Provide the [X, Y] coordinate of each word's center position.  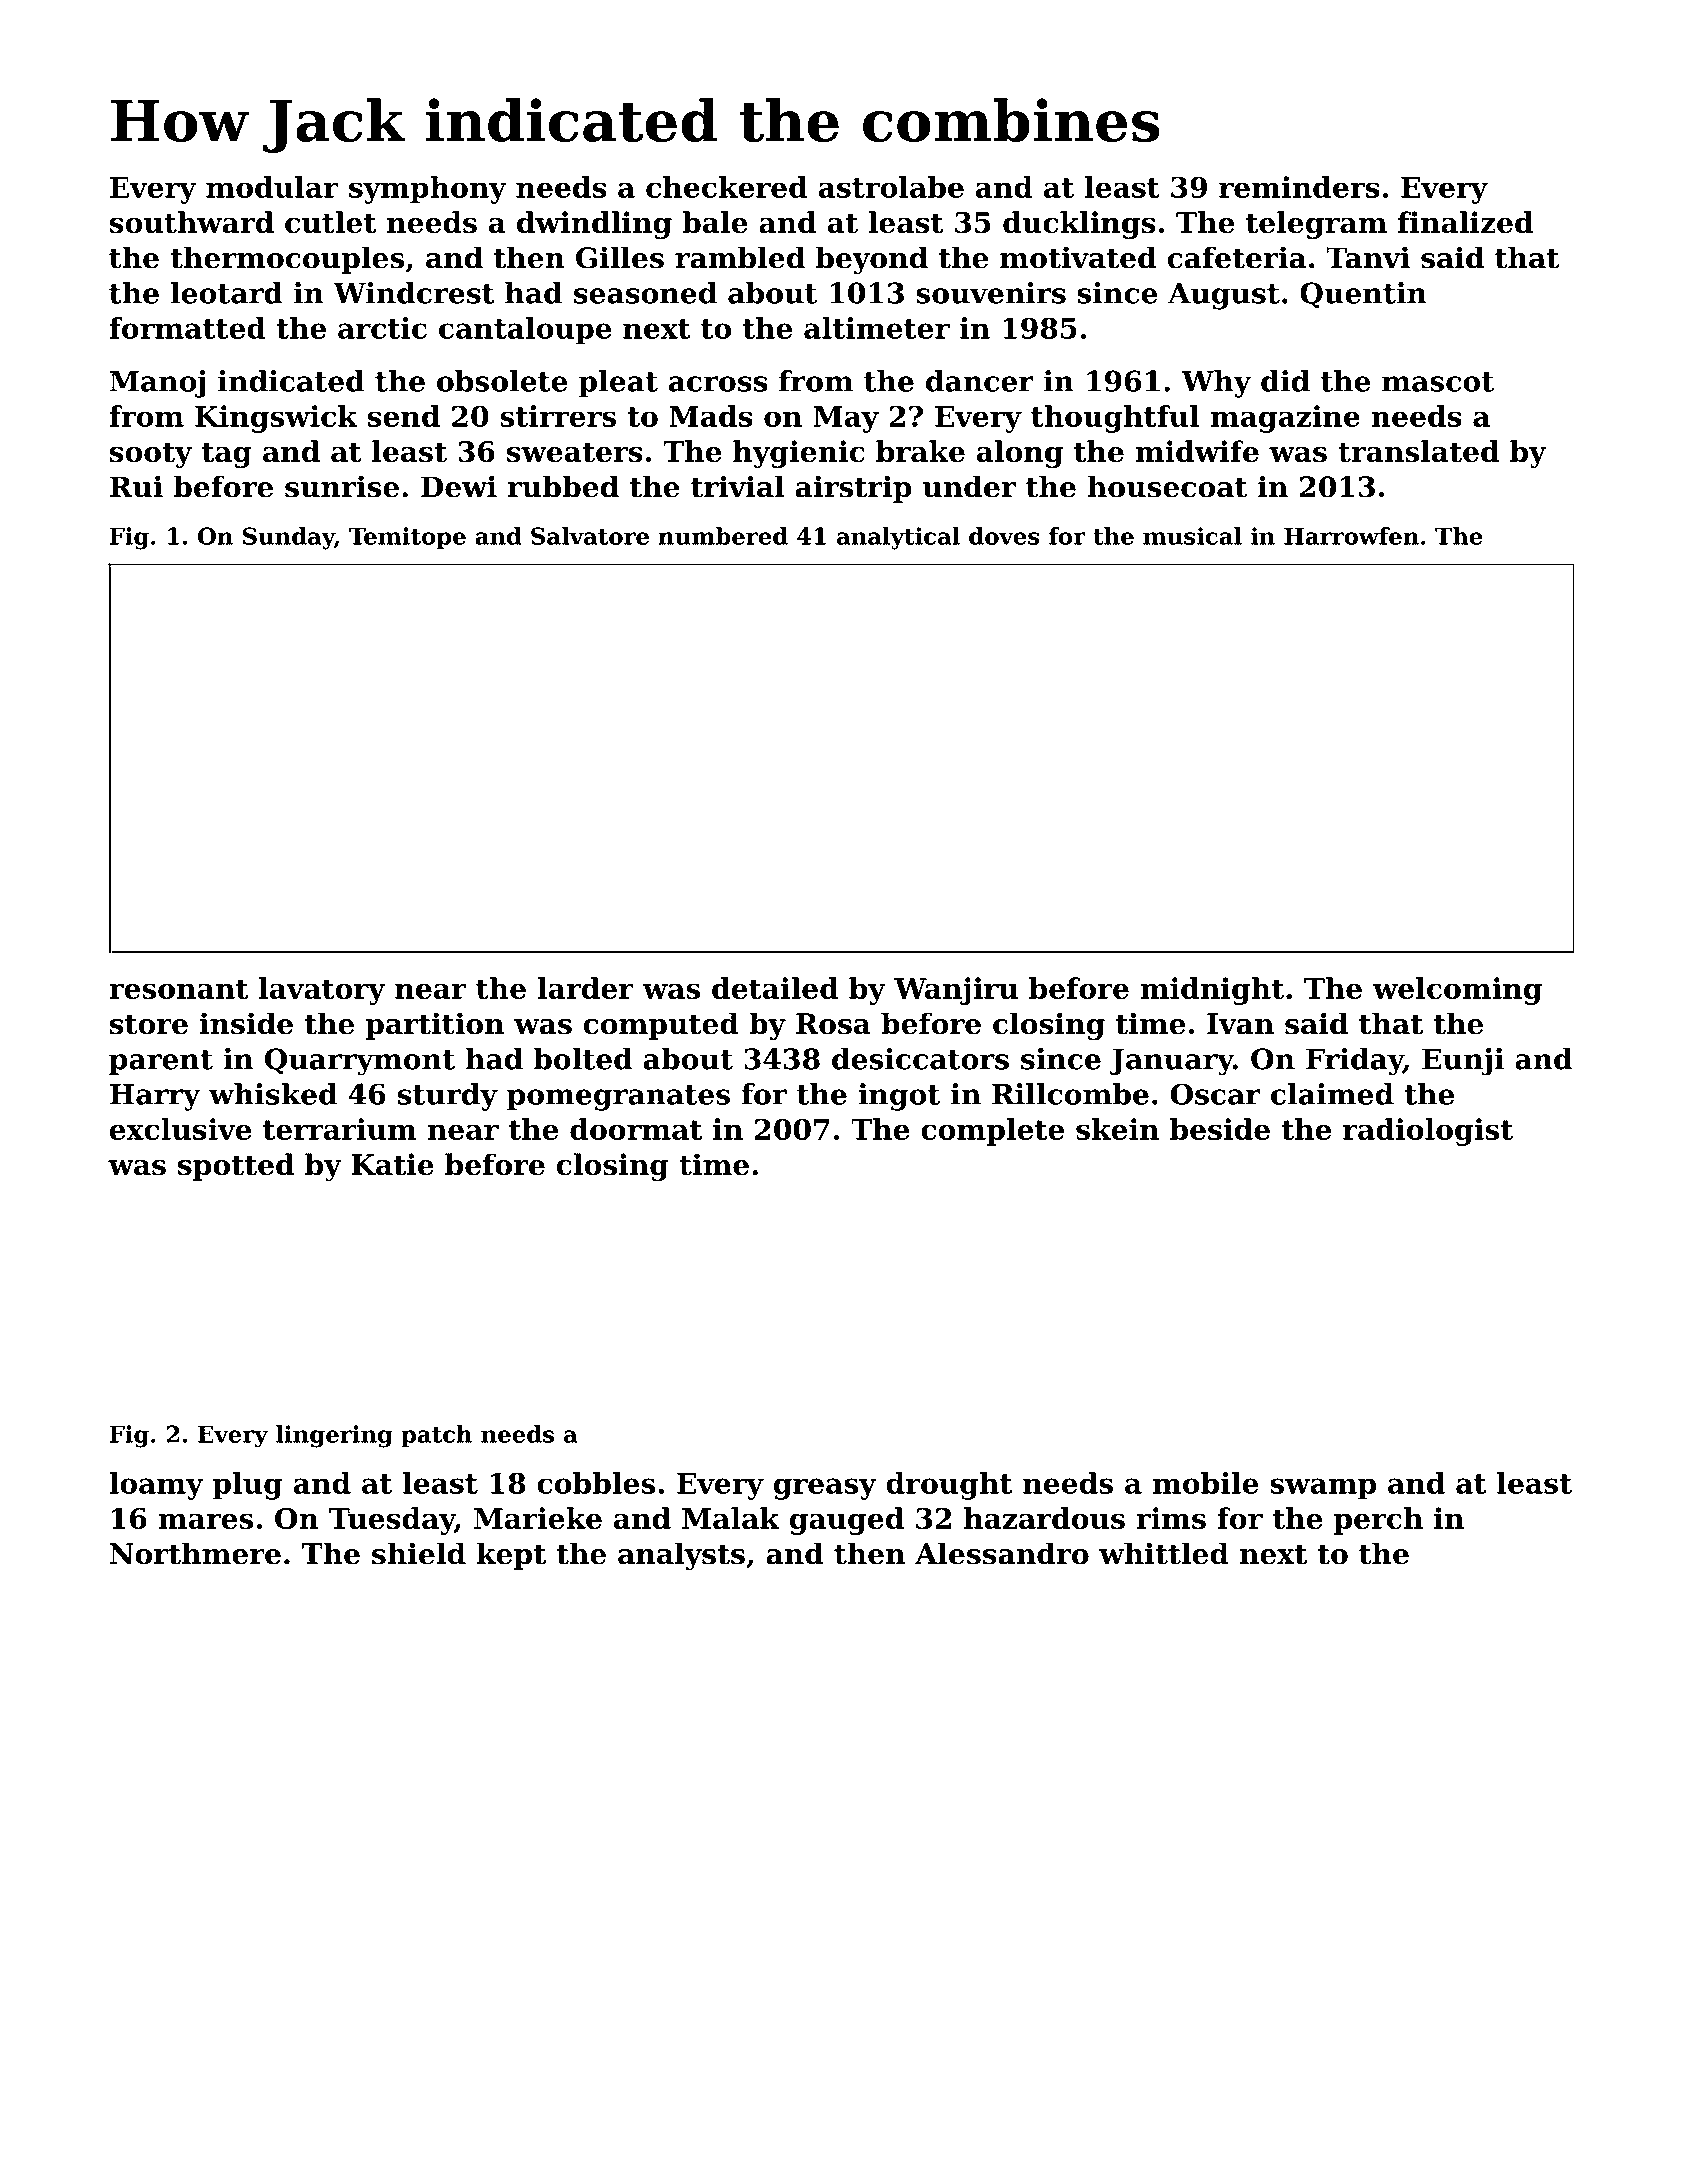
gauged [847, 1521]
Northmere [195, 1553]
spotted [236, 1167]
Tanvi [1368, 257]
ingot [899, 1097]
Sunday [289, 538]
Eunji [1463, 1062]
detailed [775, 988]
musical [1192, 536]
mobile [1206, 1483]
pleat [618, 384]
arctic [382, 328]
